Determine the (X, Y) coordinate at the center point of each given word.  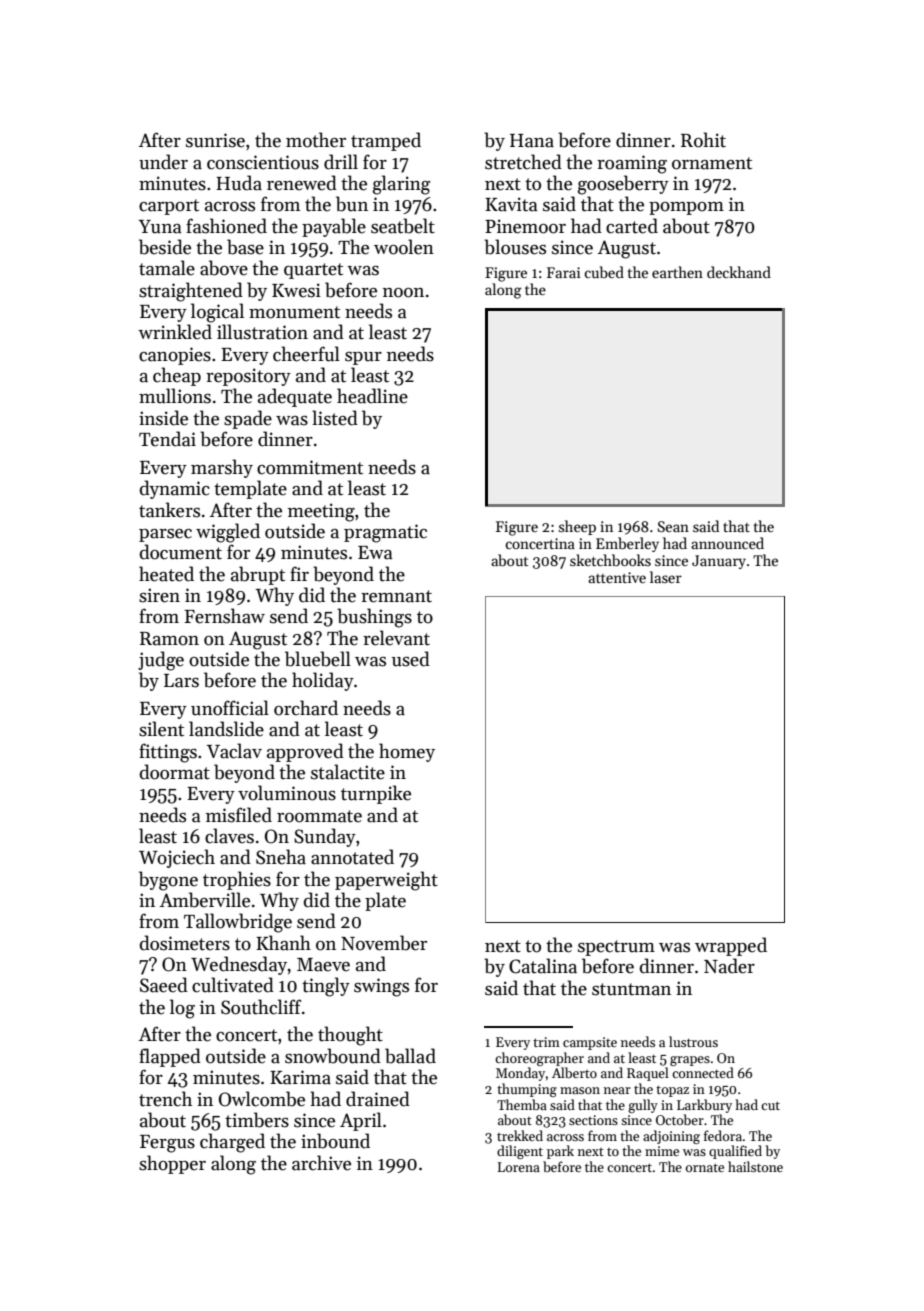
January (719, 562)
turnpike (376, 794)
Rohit (703, 140)
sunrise (215, 140)
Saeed (164, 985)
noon (403, 293)
